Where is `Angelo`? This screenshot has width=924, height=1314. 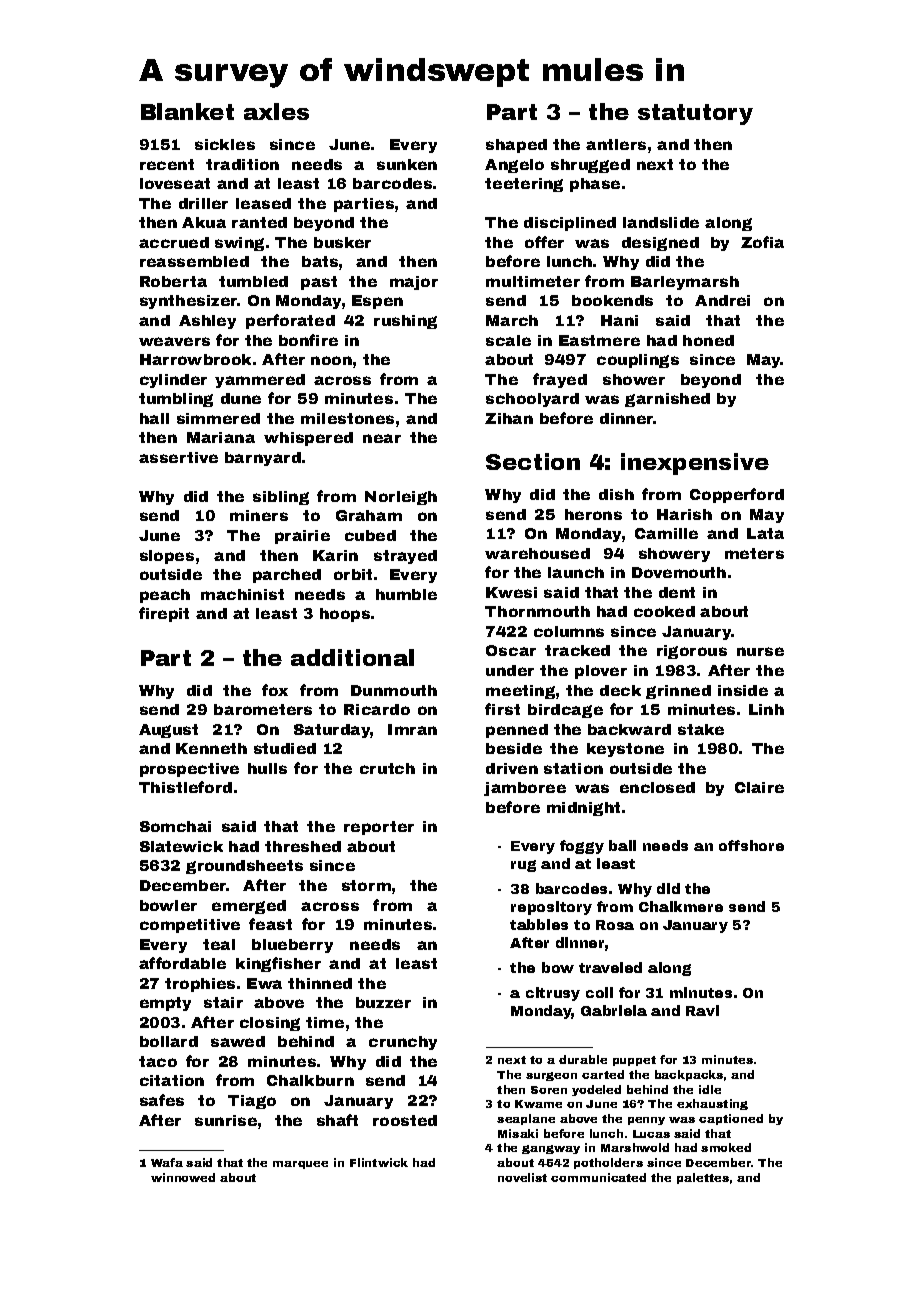 Angelo is located at coordinates (514, 166).
